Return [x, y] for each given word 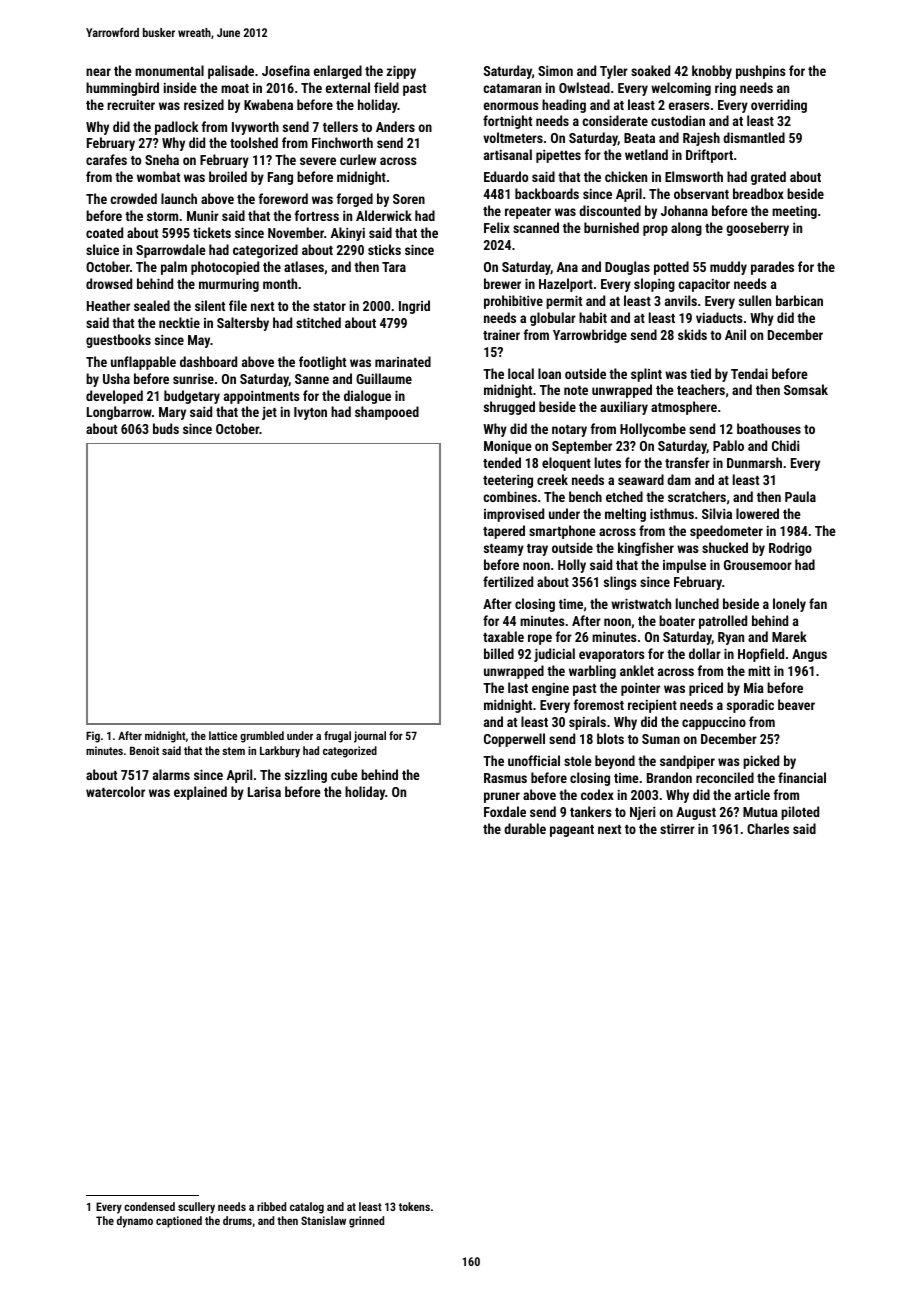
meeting [794, 212]
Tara [394, 267]
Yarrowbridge [590, 336]
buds [166, 428]
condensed [149, 1206]
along [686, 229]
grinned [366, 1222]
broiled [228, 176]
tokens [414, 1206]
